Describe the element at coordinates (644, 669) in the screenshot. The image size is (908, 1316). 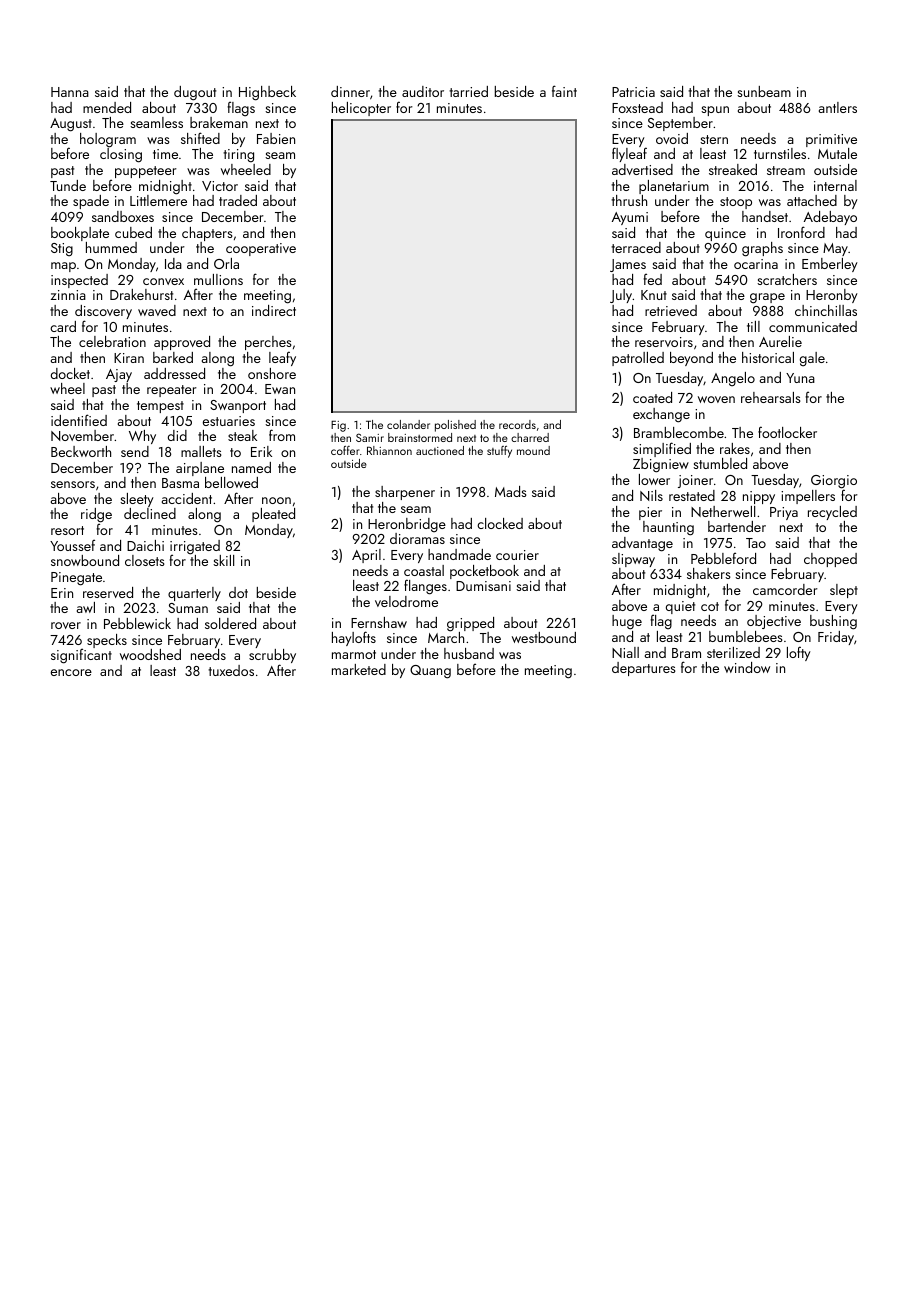
I see `departures` at that location.
